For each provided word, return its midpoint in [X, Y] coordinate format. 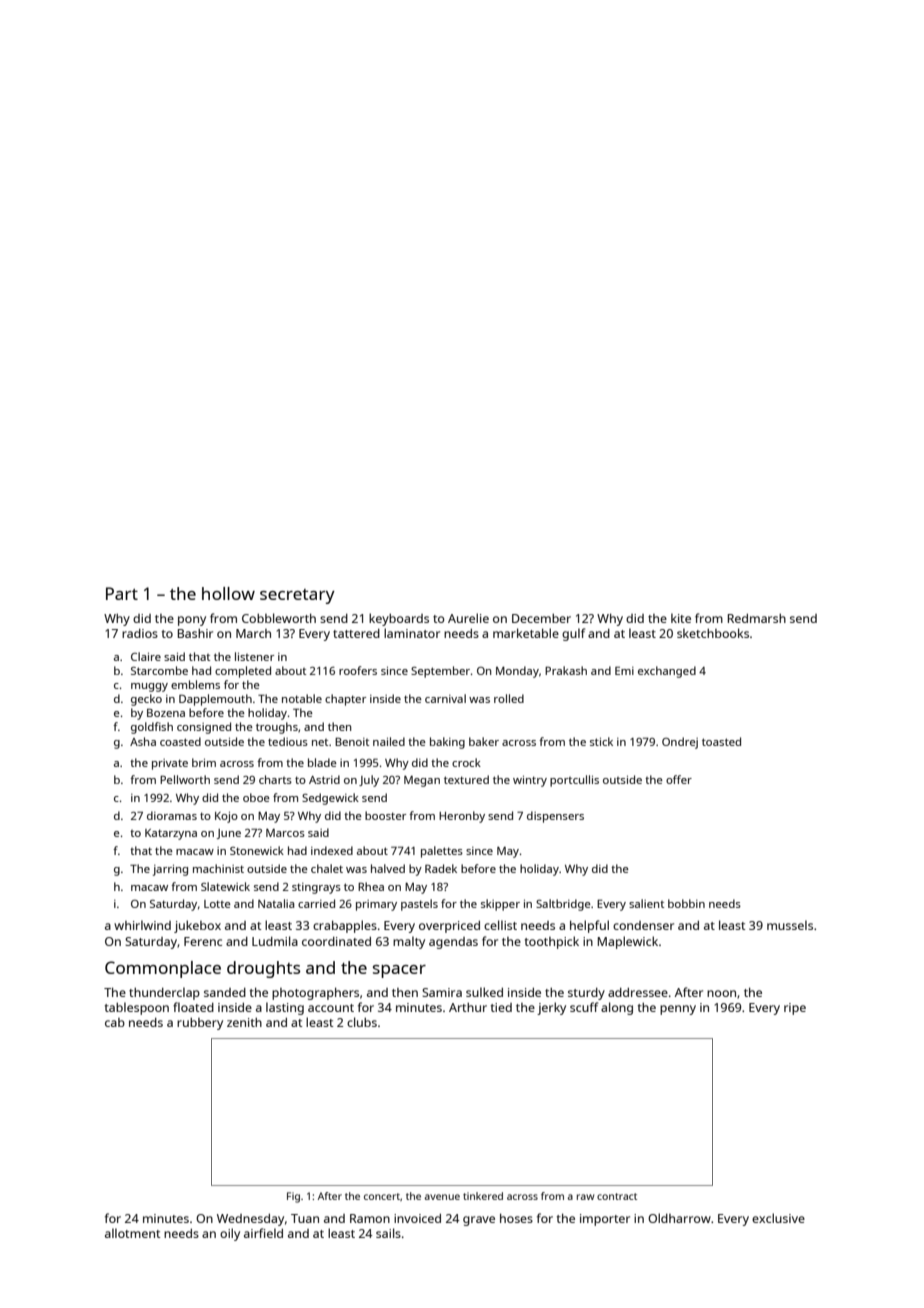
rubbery [200, 1024]
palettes [442, 852]
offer [679, 779]
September [440, 672]
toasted [721, 741]
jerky [551, 1008]
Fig [293, 1197]
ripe [795, 1009]
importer [605, 1220]
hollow [228, 593]
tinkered [483, 1196]
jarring [170, 870]
